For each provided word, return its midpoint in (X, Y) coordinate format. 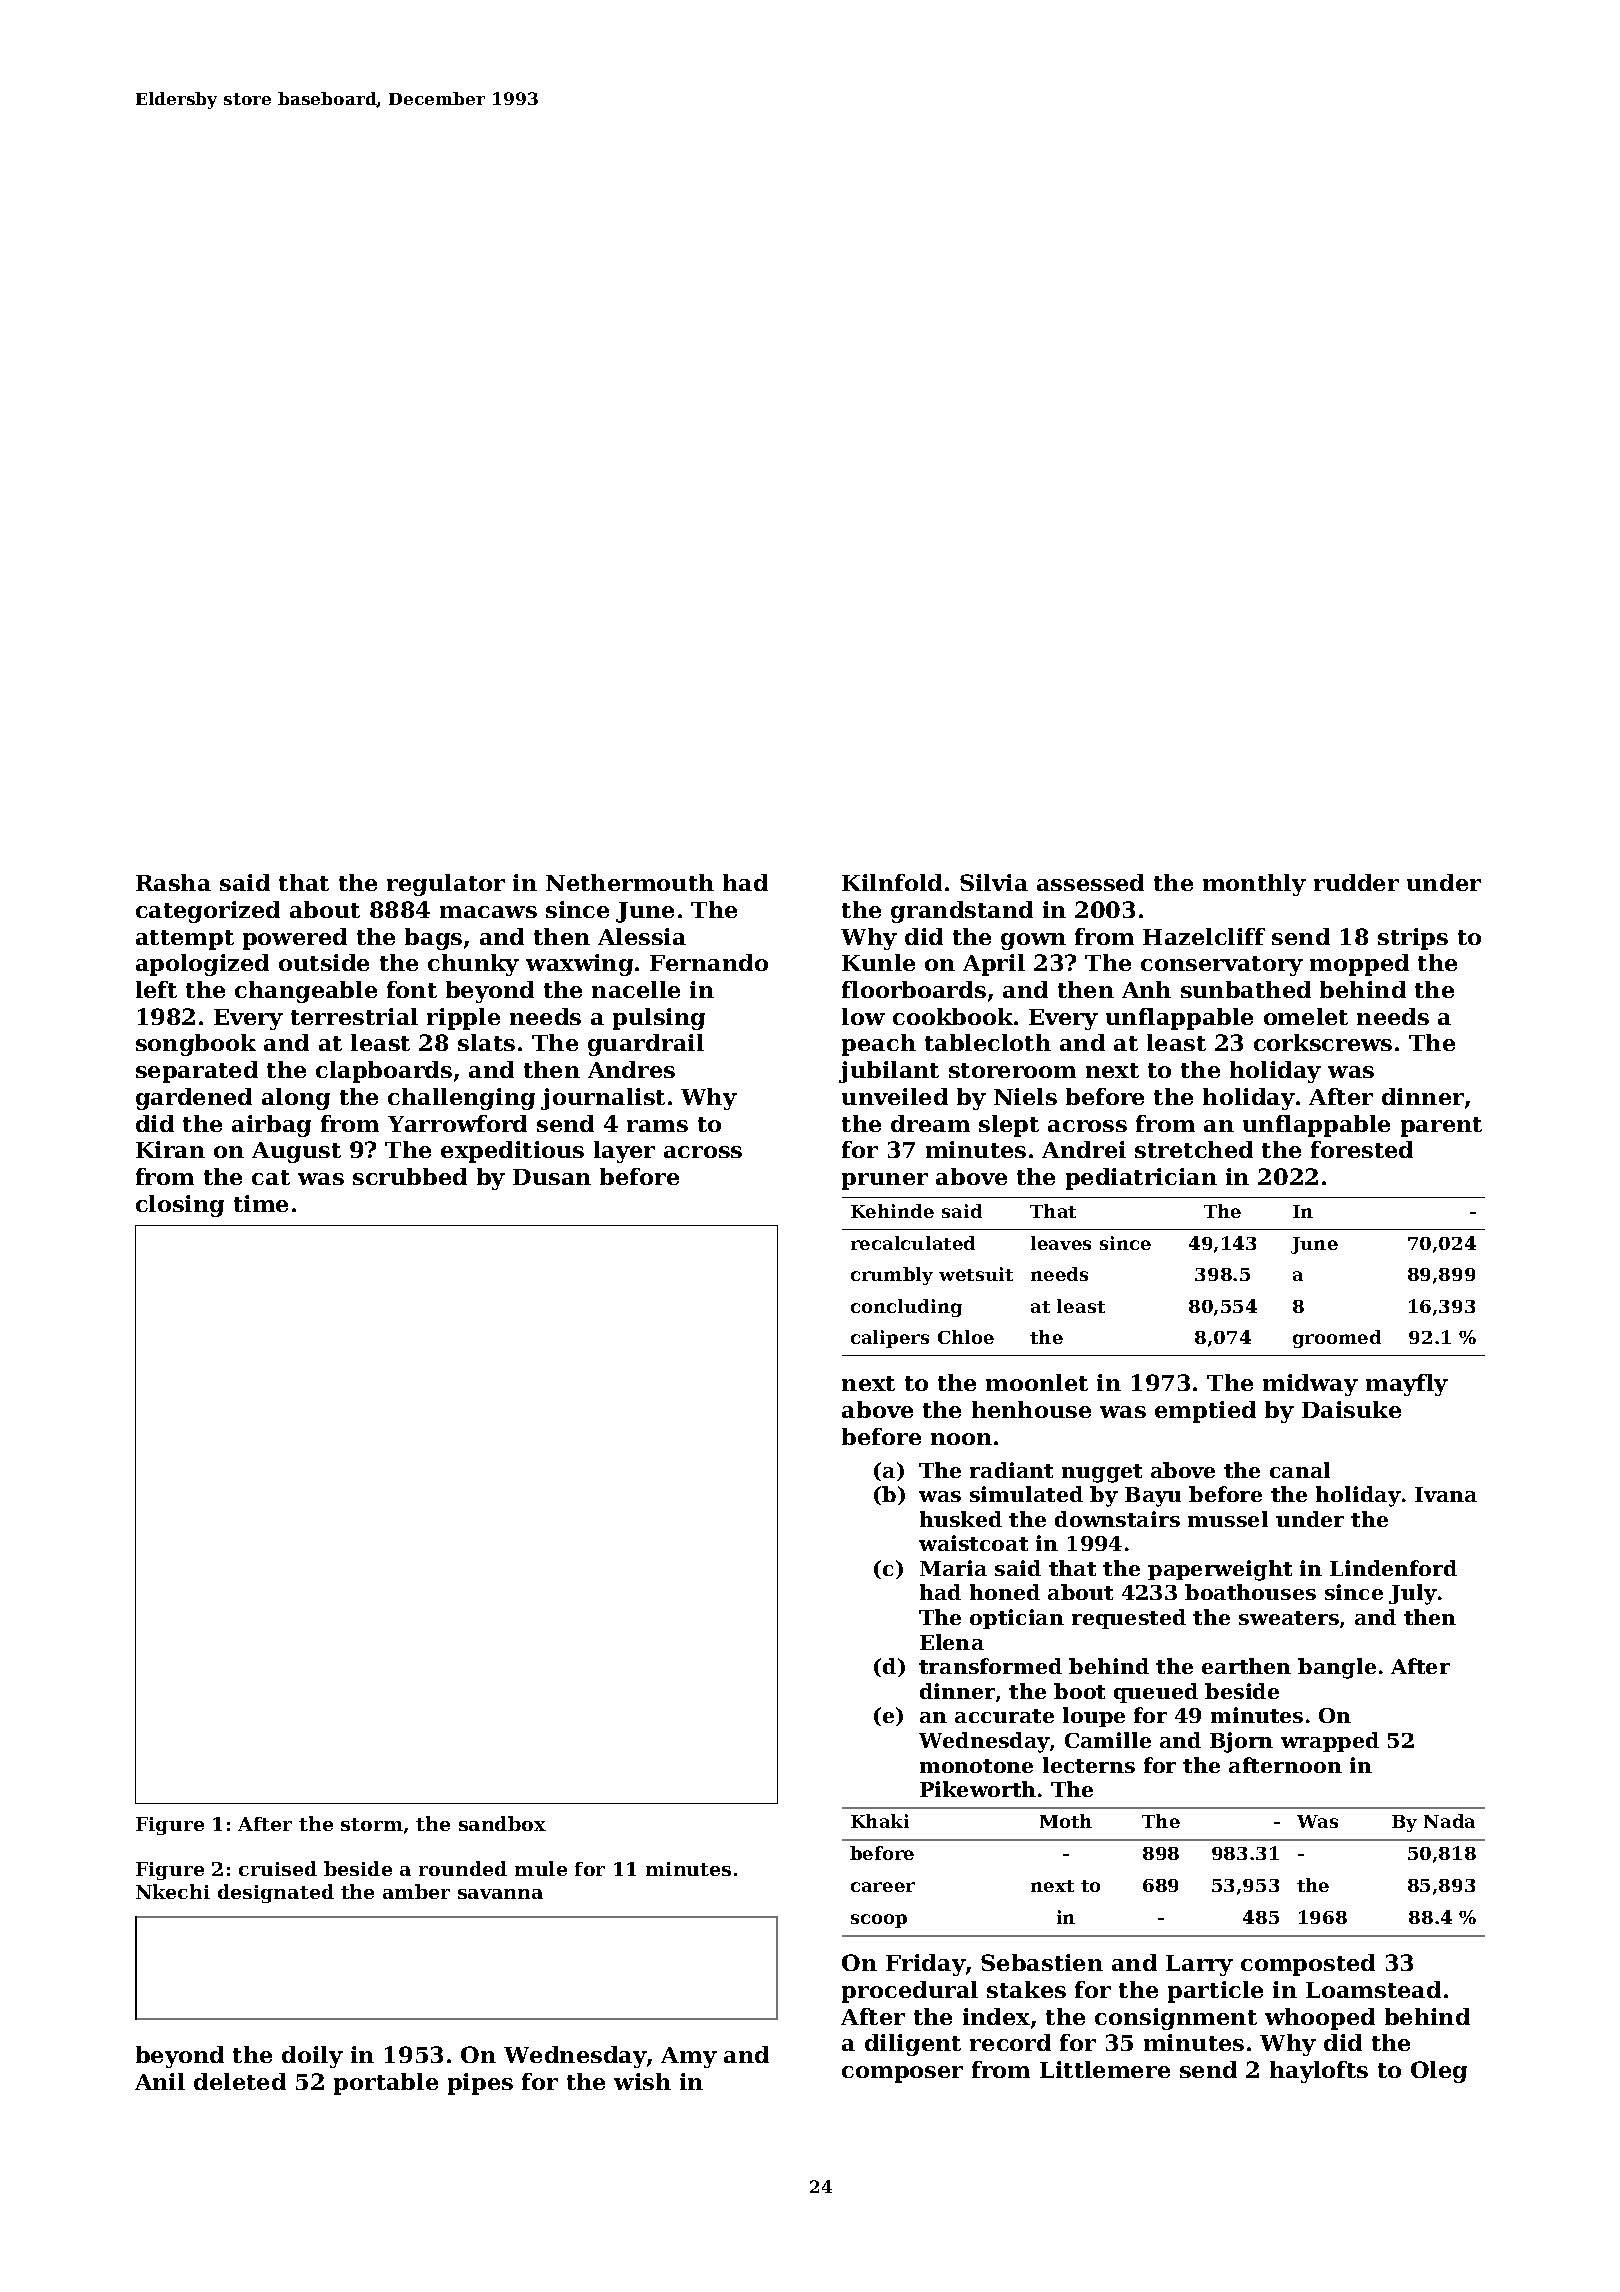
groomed (1337, 1339)
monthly (1254, 885)
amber (416, 1891)
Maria (953, 1568)
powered (295, 939)
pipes (480, 2084)
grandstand (962, 912)
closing (180, 1206)
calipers (890, 1339)
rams (657, 1126)
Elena (952, 1642)
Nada (1449, 1821)
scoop (879, 1921)
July (1413, 1594)
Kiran (170, 1149)
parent (1441, 1127)
